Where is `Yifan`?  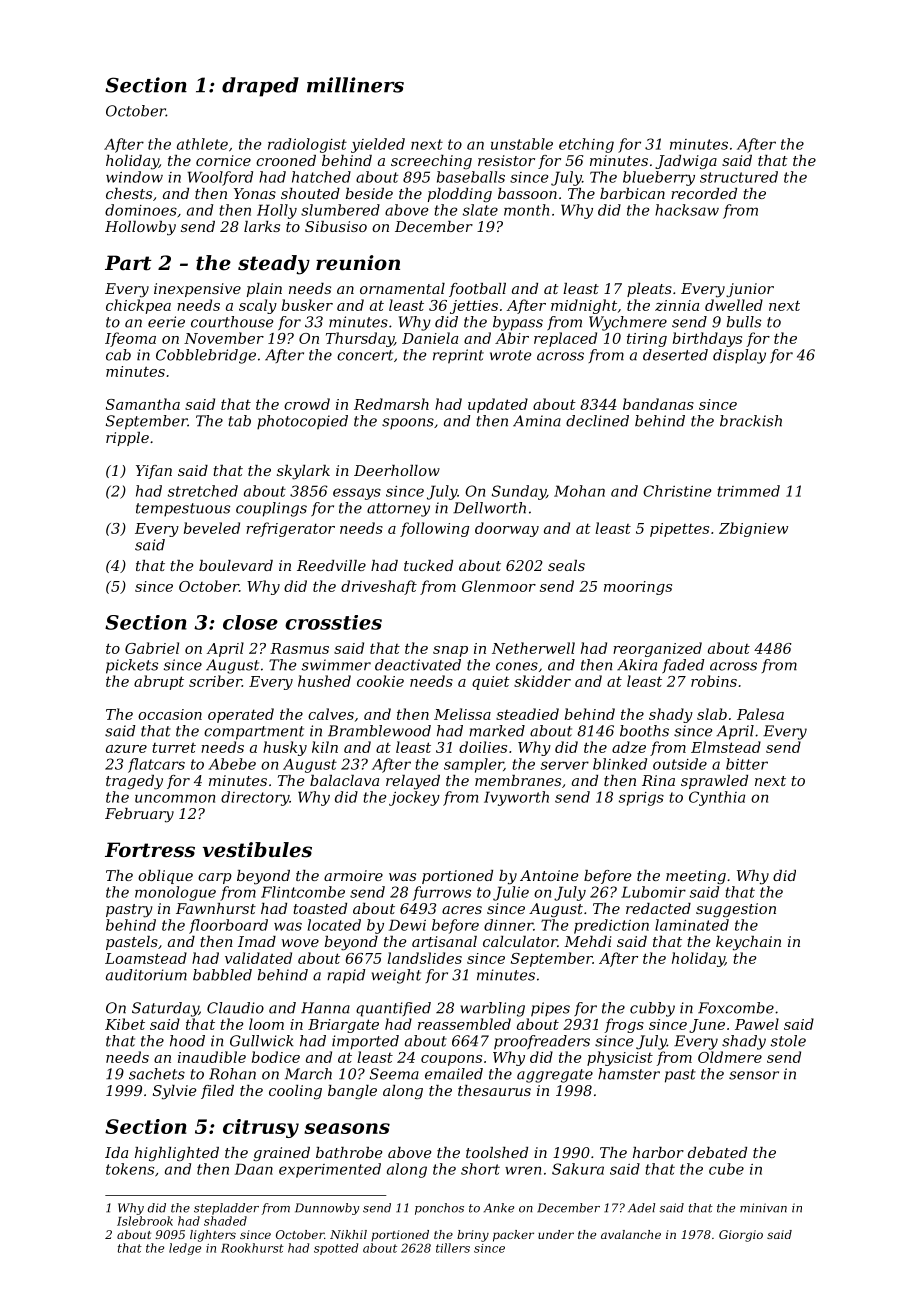 Yifan is located at coordinates (154, 472).
